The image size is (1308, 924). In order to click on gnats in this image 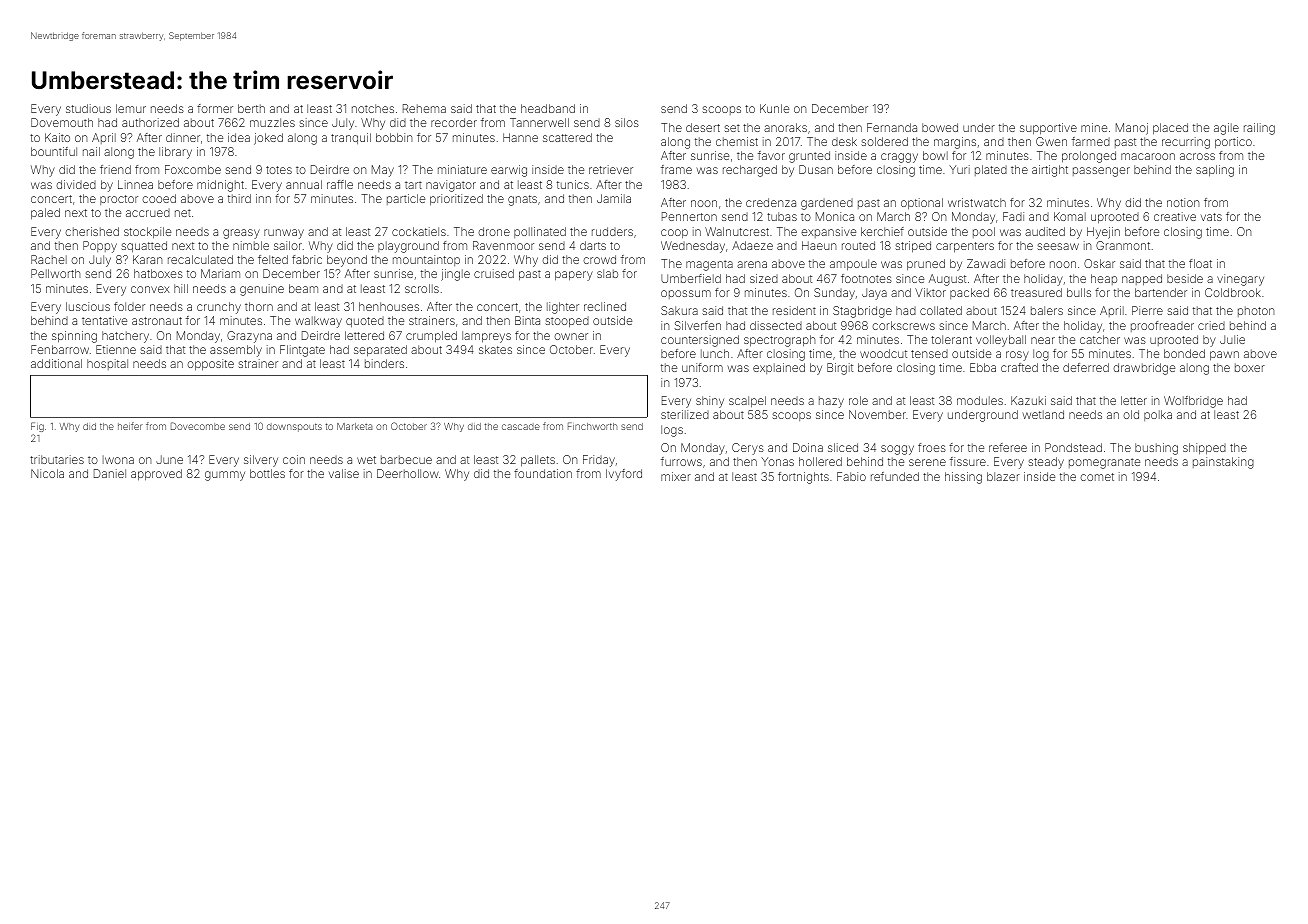, I will do `click(522, 200)`.
